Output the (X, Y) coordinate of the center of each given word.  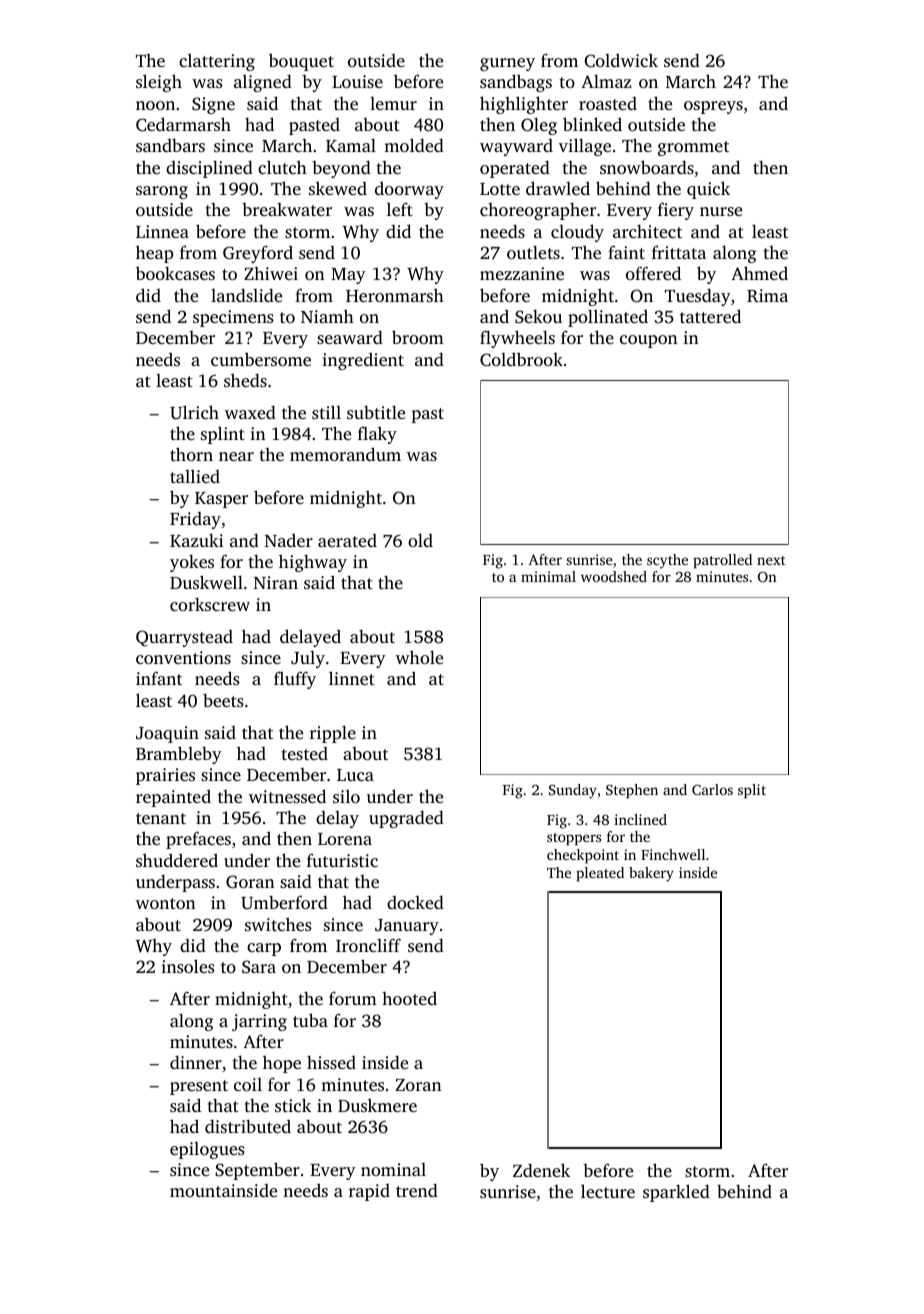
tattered (710, 316)
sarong (162, 192)
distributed (248, 1126)
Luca (355, 775)
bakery (651, 874)
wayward (516, 147)
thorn (191, 454)
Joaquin (167, 734)
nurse (721, 211)
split (752, 791)
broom (418, 337)
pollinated (608, 318)
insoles (188, 966)
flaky (377, 435)
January (407, 927)
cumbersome (261, 359)
